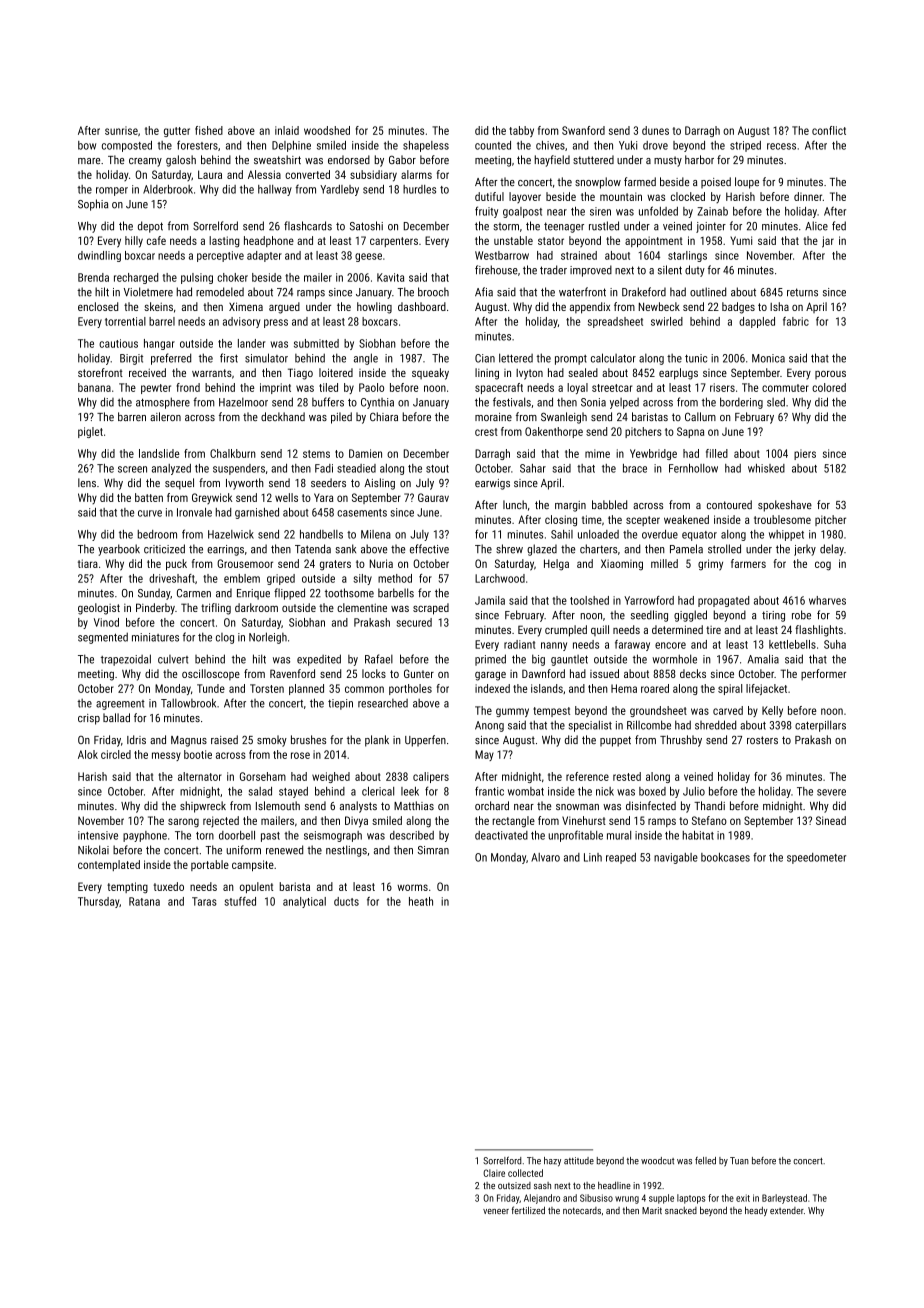  What do you see at coordinates (725, 857) in the screenshot?
I see `bookcases` at bounding box center [725, 857].
